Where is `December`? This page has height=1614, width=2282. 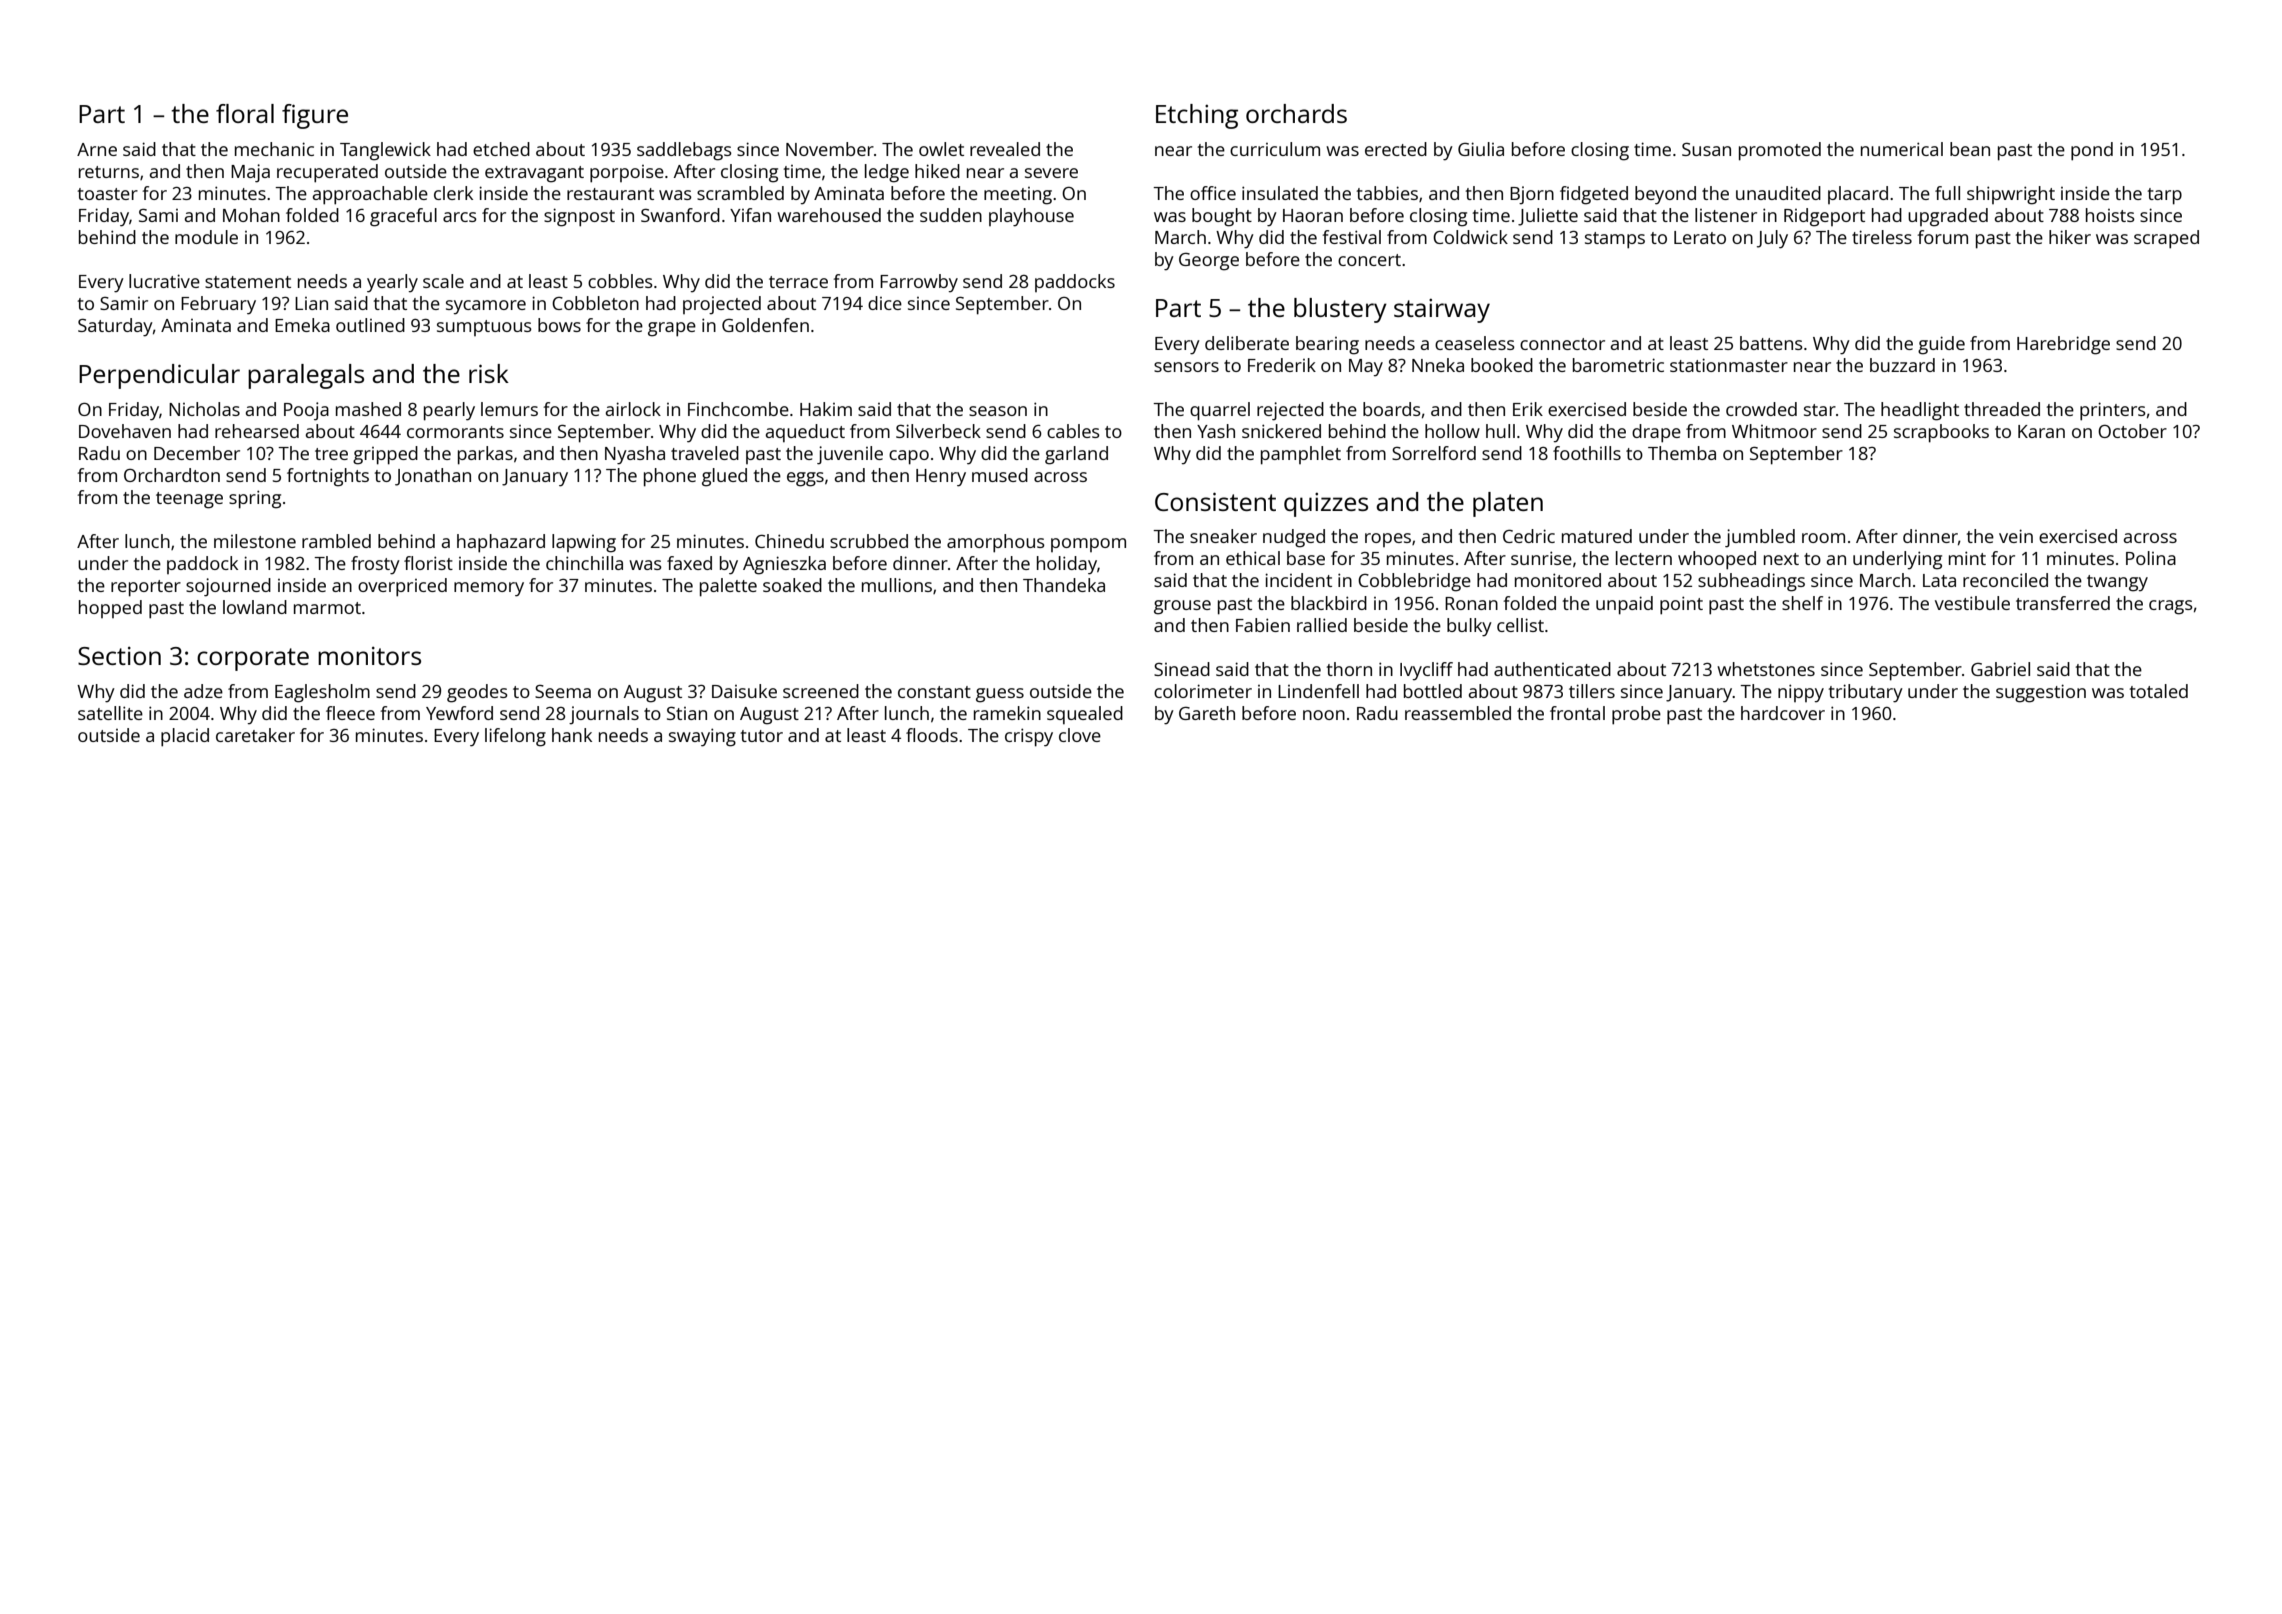 December is located at coordinates (197, 453).
